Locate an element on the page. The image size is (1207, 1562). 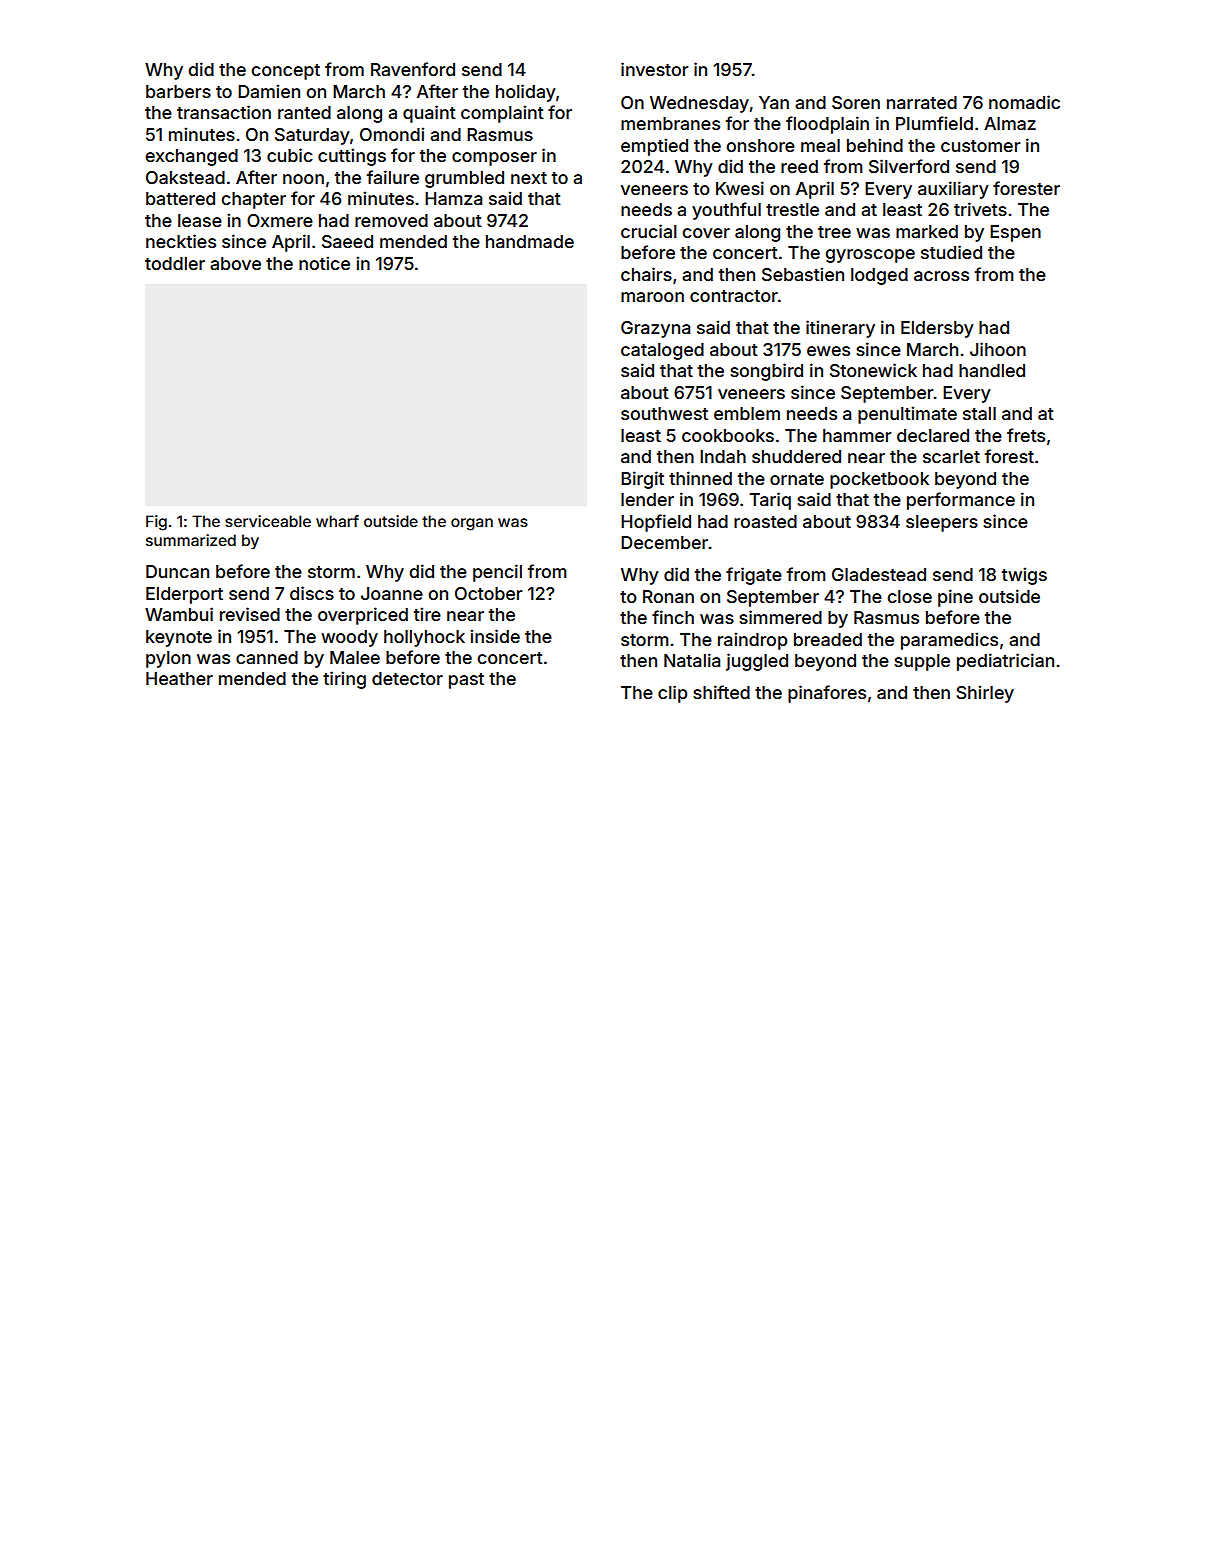
lender is located at coordinates (647, 499).
